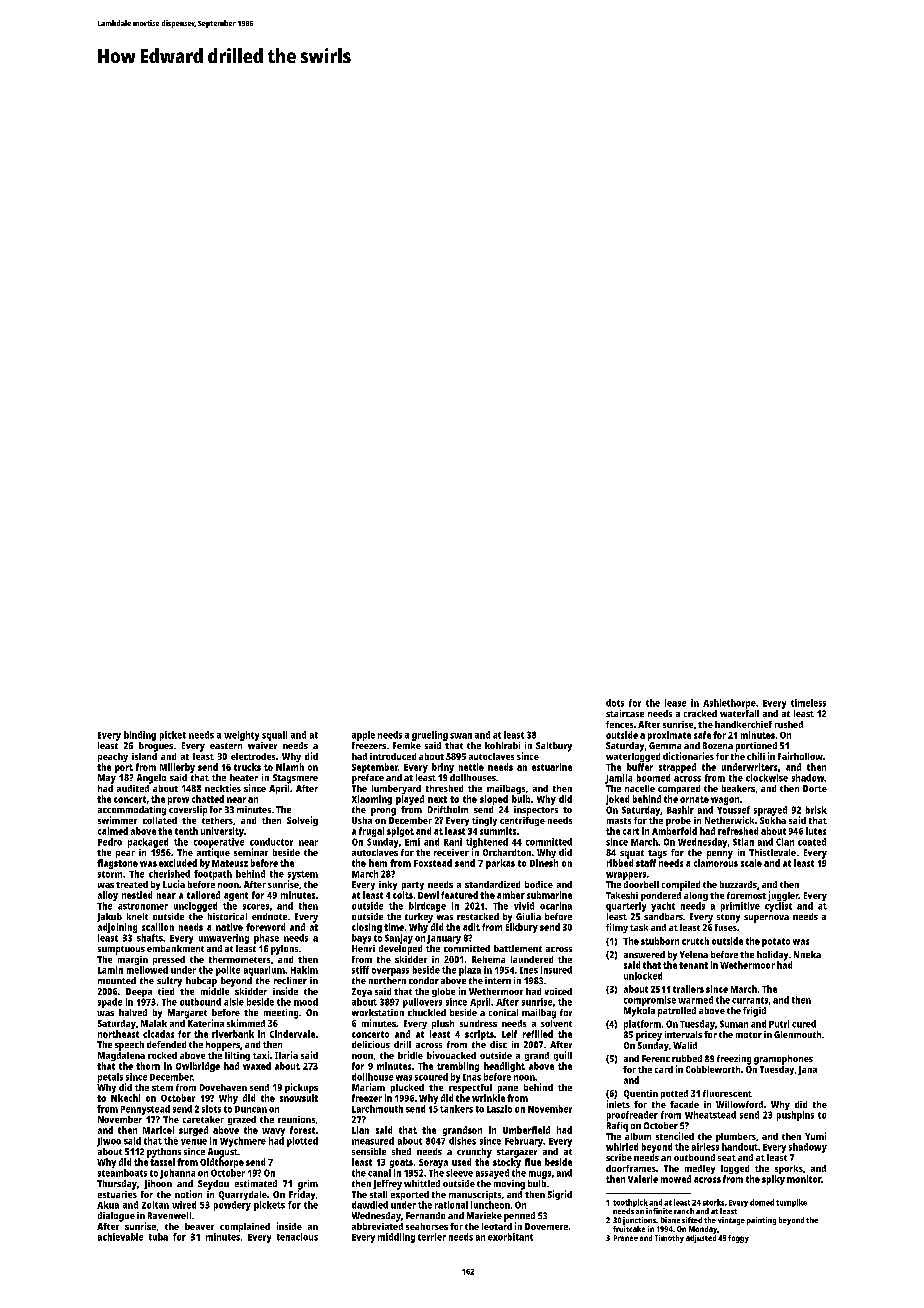 The image size is (924, 1308). I want to click on grazed, so click(242, 1120).
